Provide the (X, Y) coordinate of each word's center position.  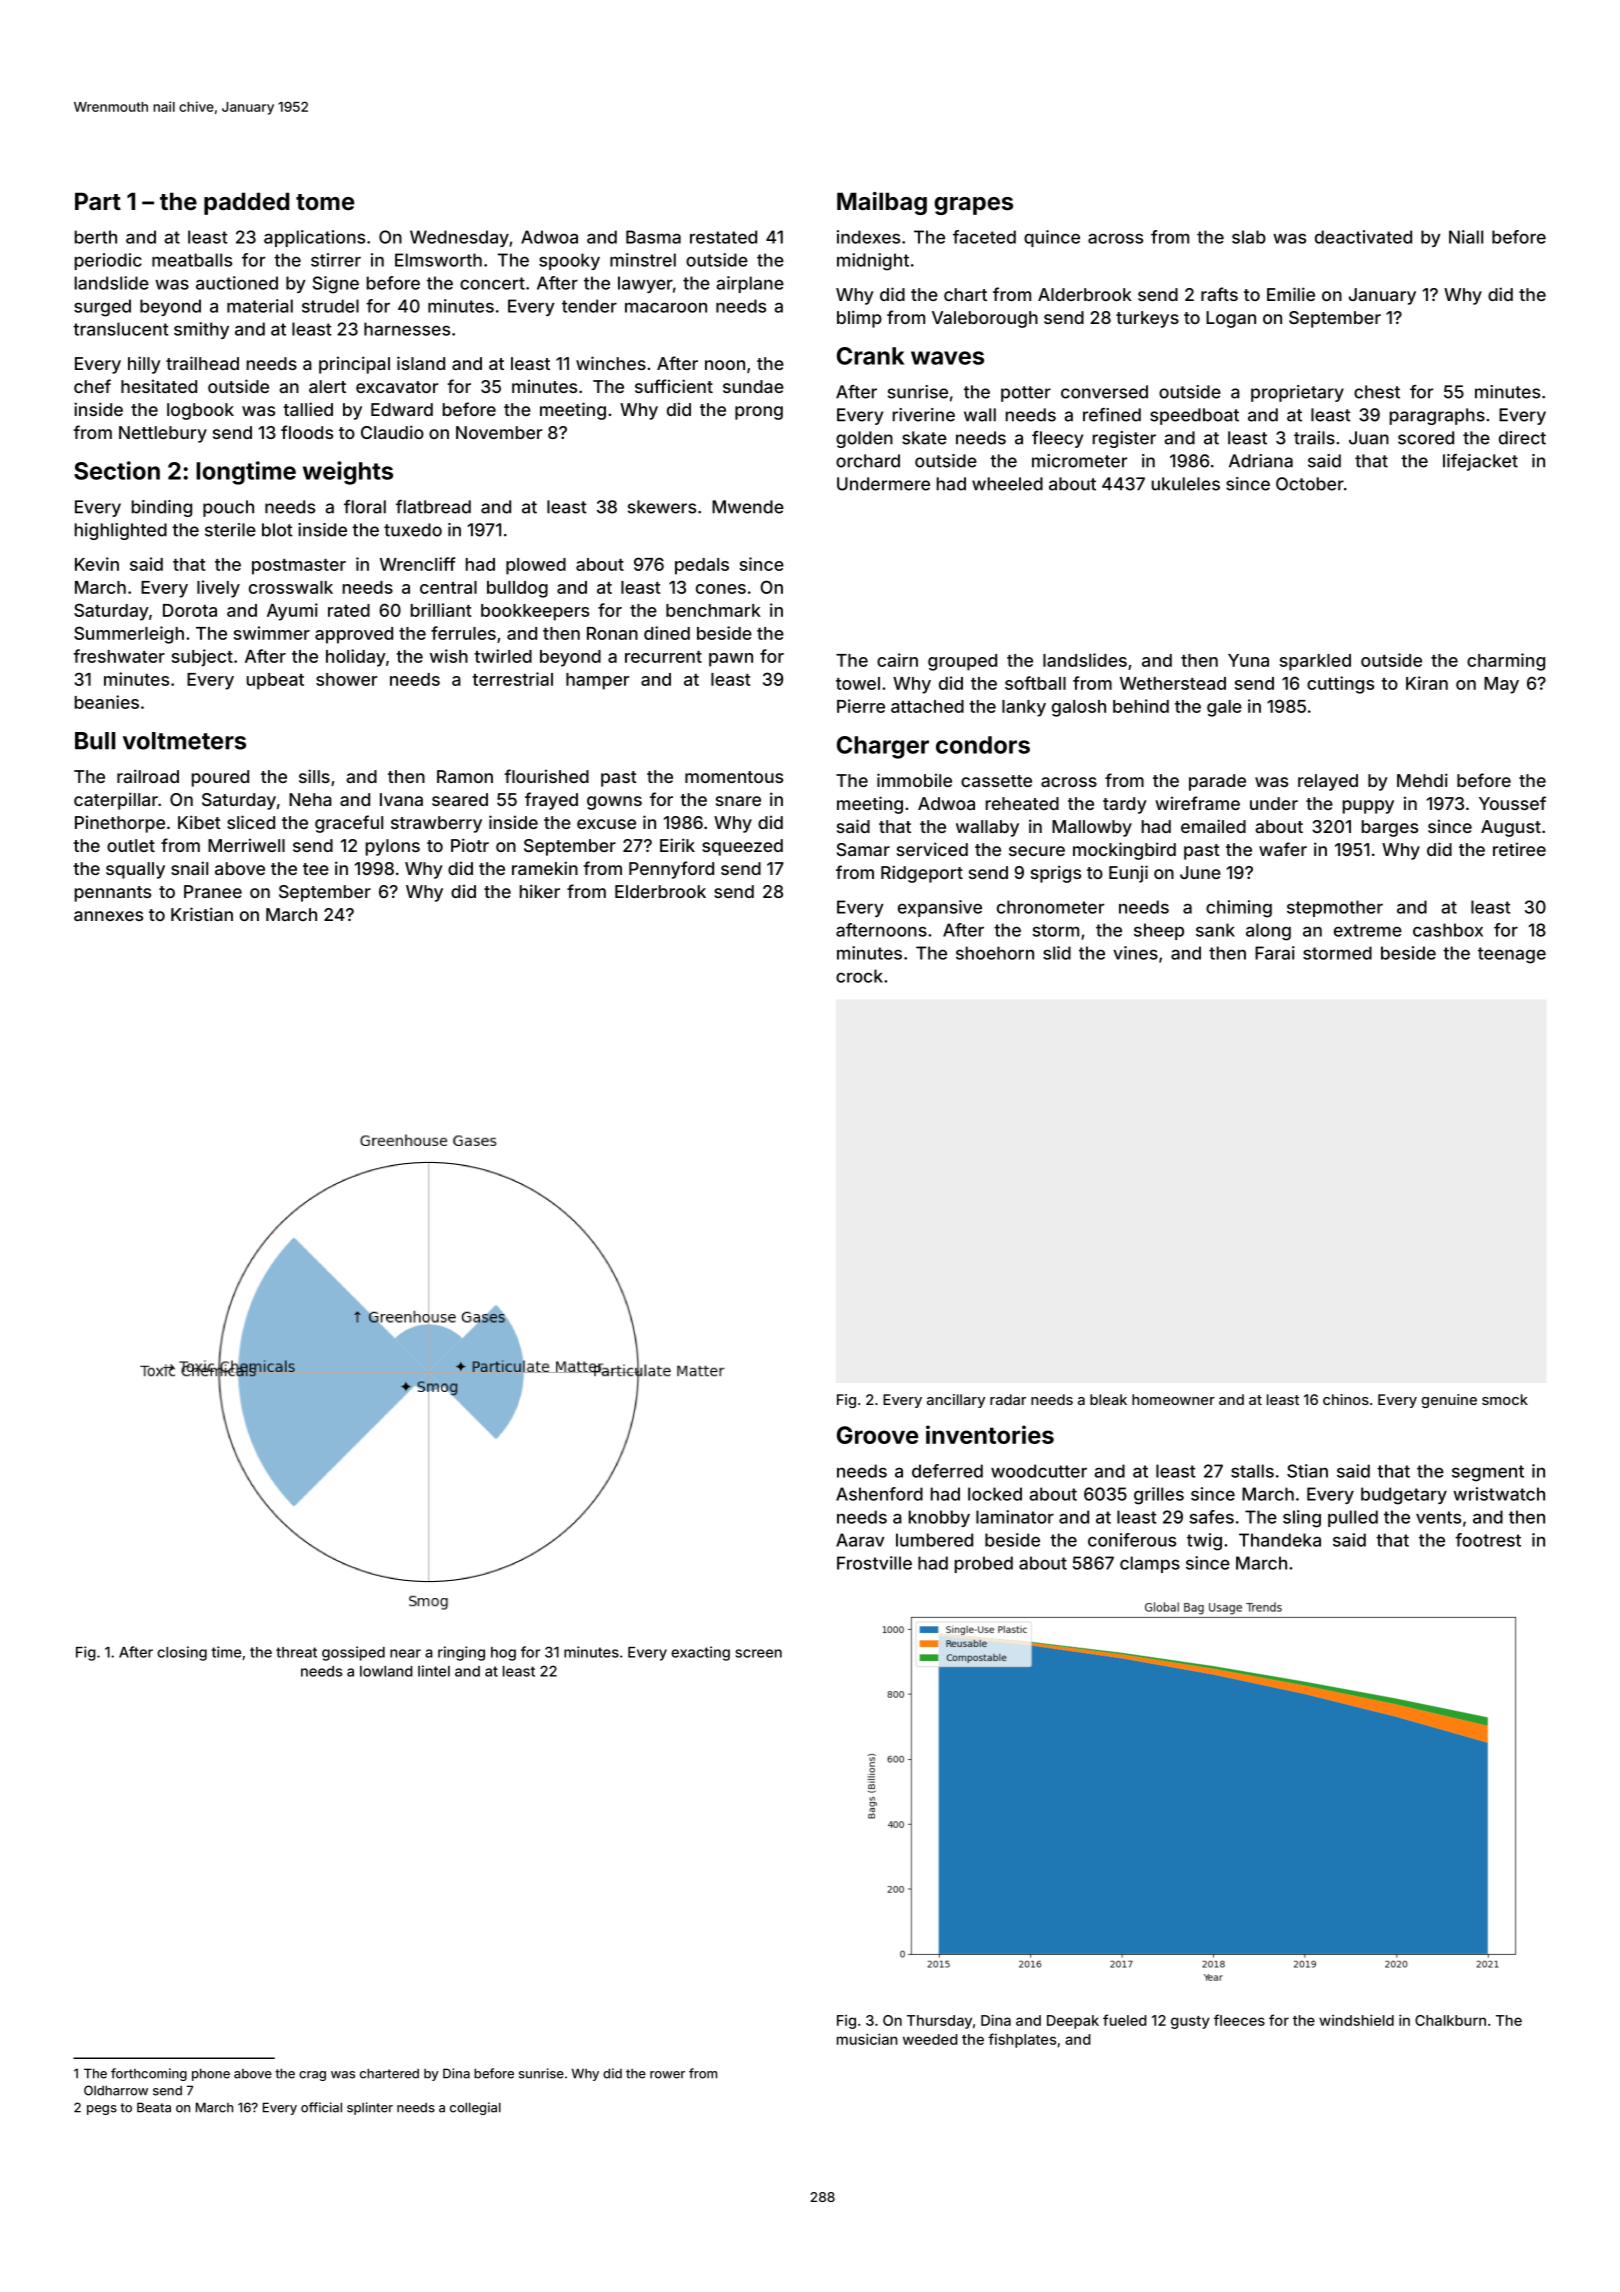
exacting (700, 1653)
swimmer (272, 633)
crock (859, 976)
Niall (1466, 237)
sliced (251, 822)
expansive (940, 908)
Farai (1275, 953)
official (321, 2107)
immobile (914, 780)
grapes (973, 206)
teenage (1512, 955)
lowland (386, 1671)
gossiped (353, 1653)
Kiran (1427, 683)
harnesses (407, 329)
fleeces (1239, 2020)
